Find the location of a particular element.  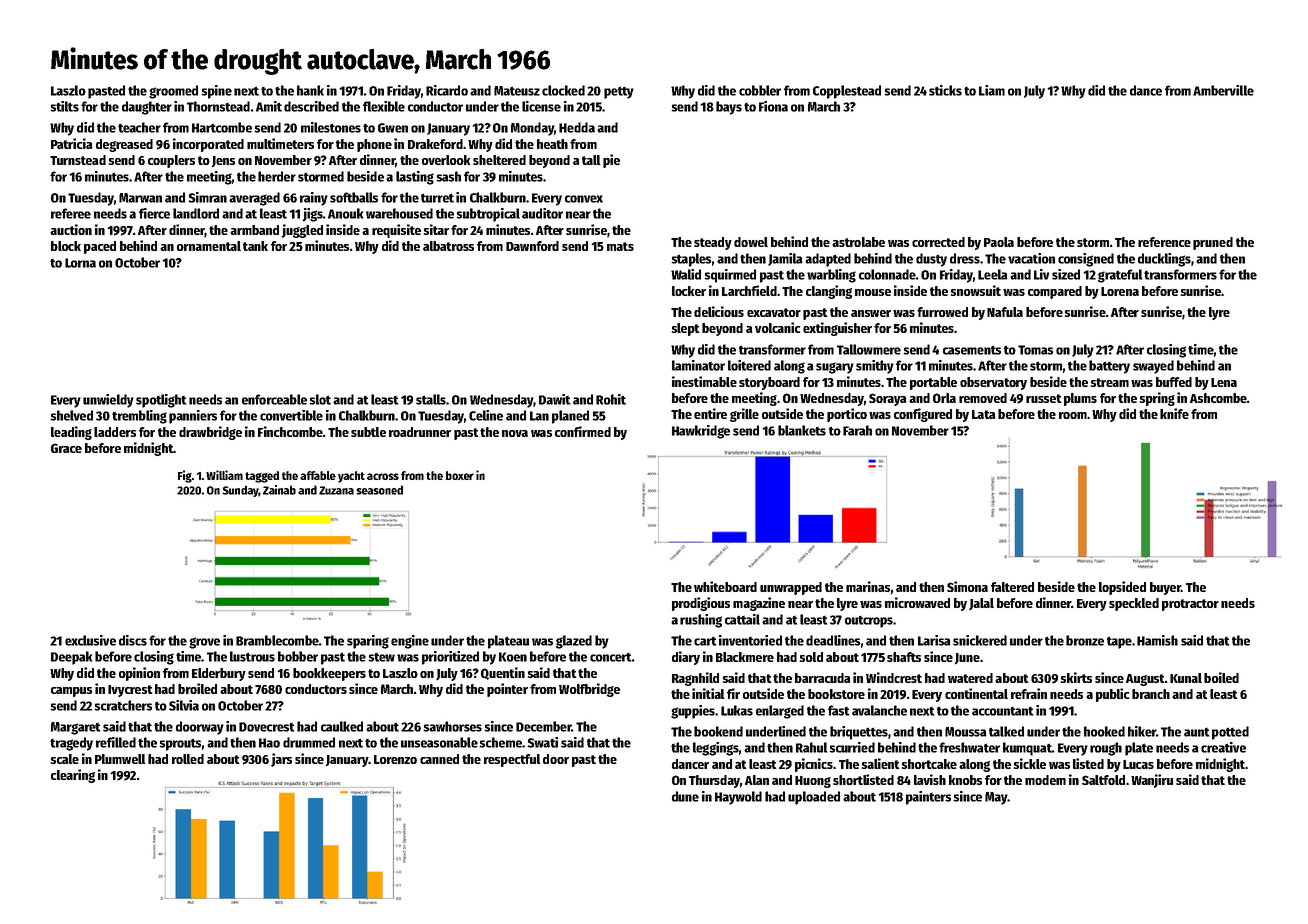

Farah is located at coordinates (857, 430).
